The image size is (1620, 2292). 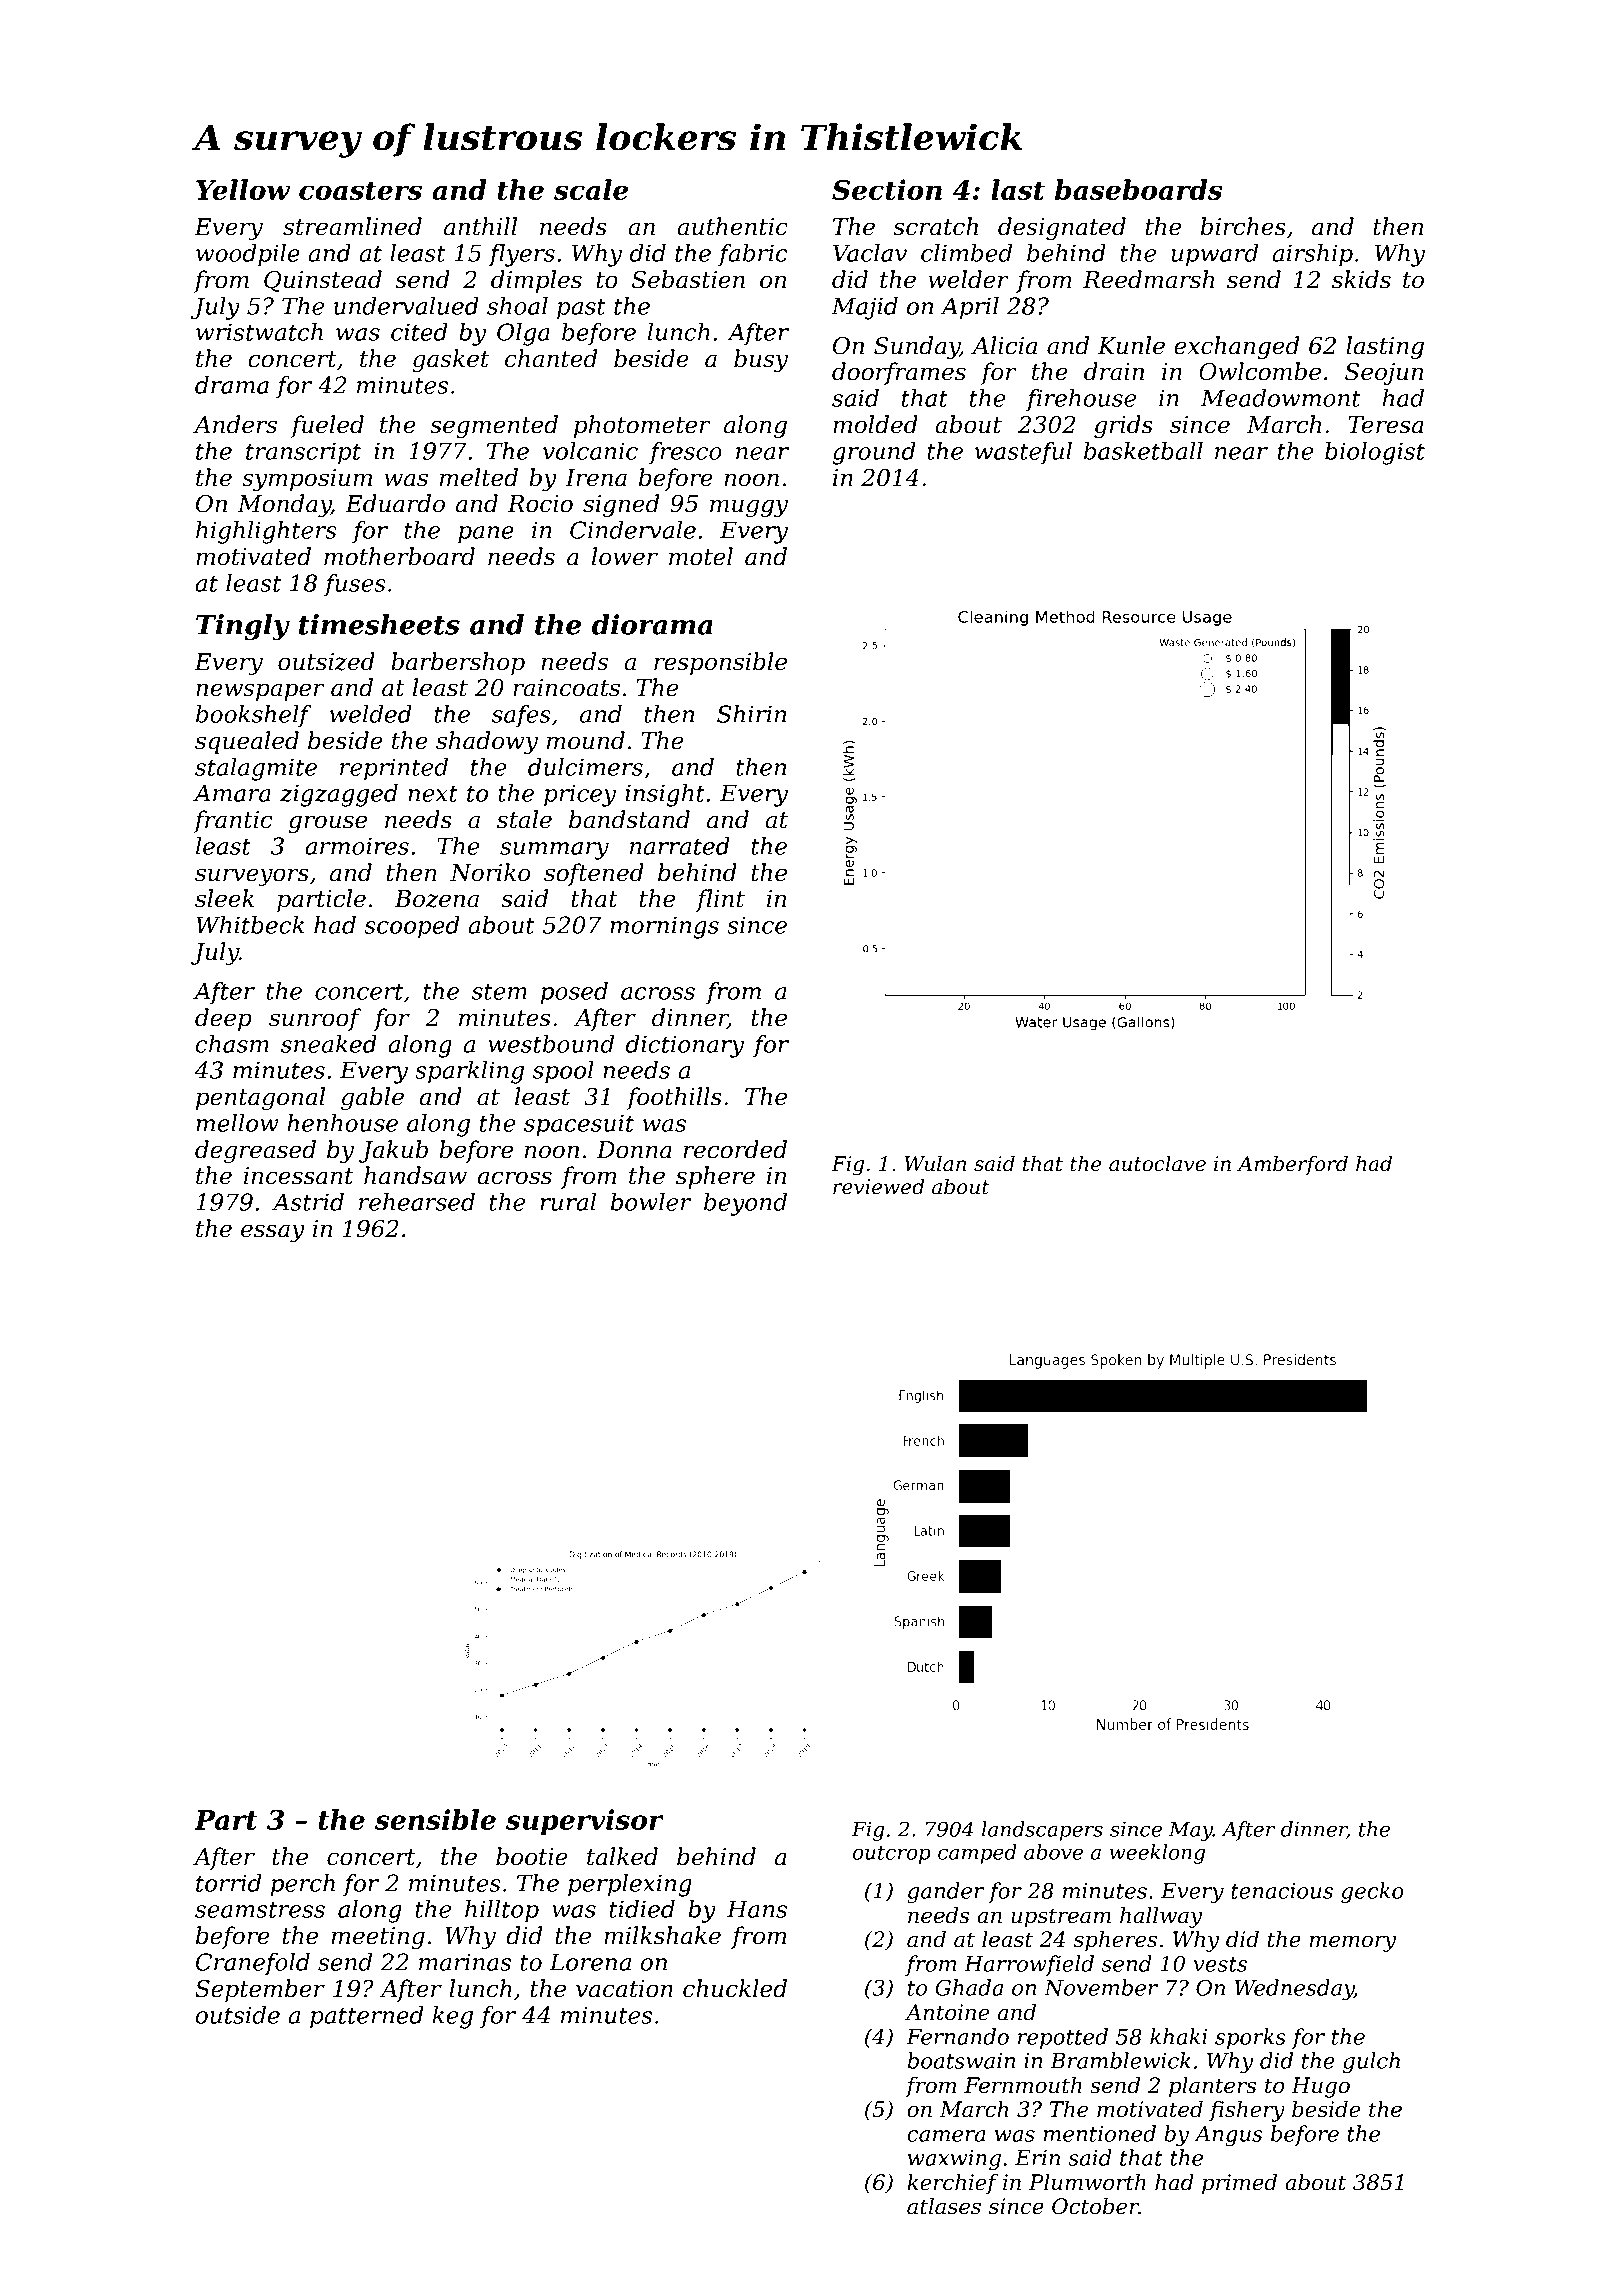 What do you see at coordinates (935, 1163) in the image?
I see `Wulan` at bounding box center [935, 1163].
